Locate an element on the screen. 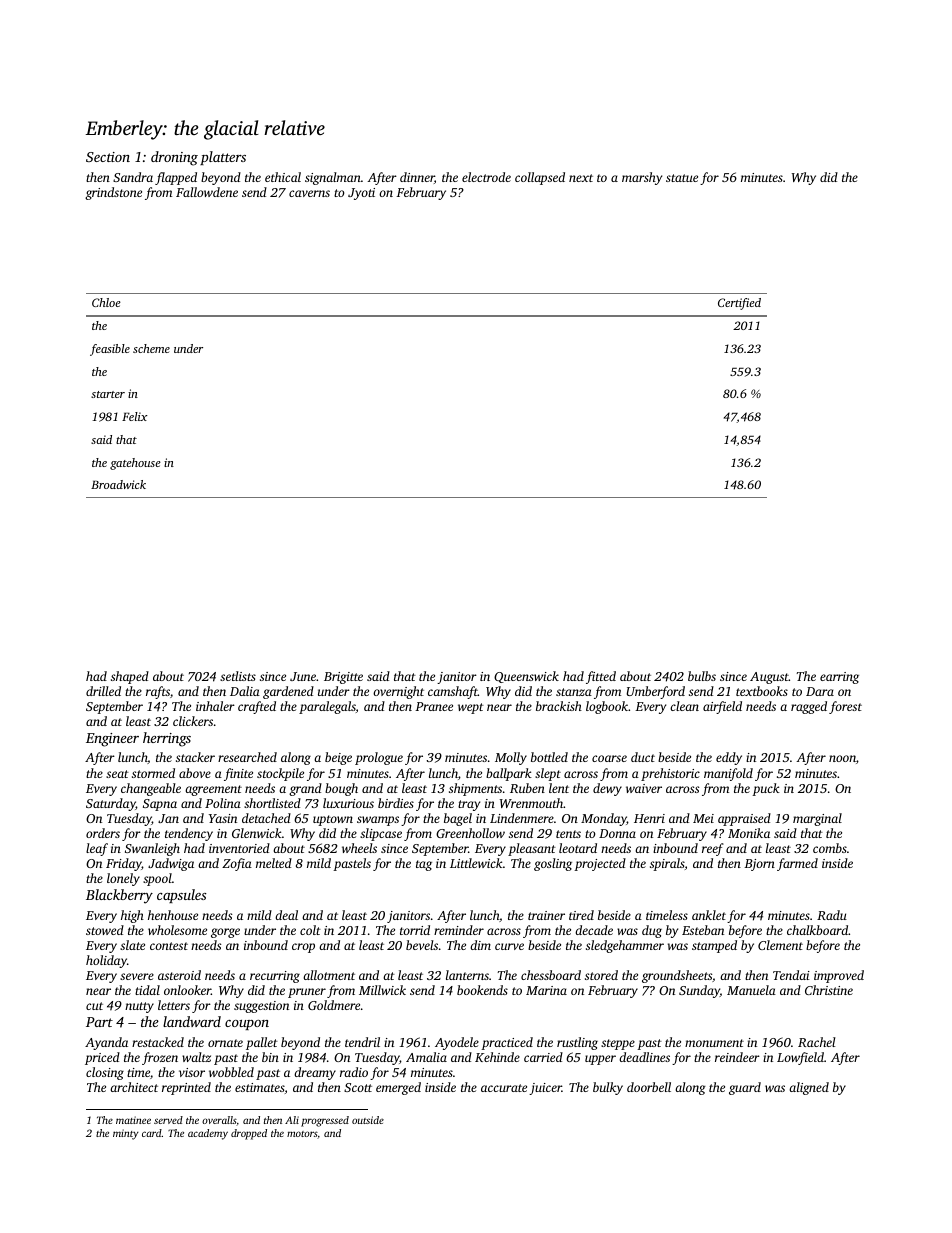 The width and height of the screenshot is (952, 1233). juicer is located at coordinates (545, 1089).
